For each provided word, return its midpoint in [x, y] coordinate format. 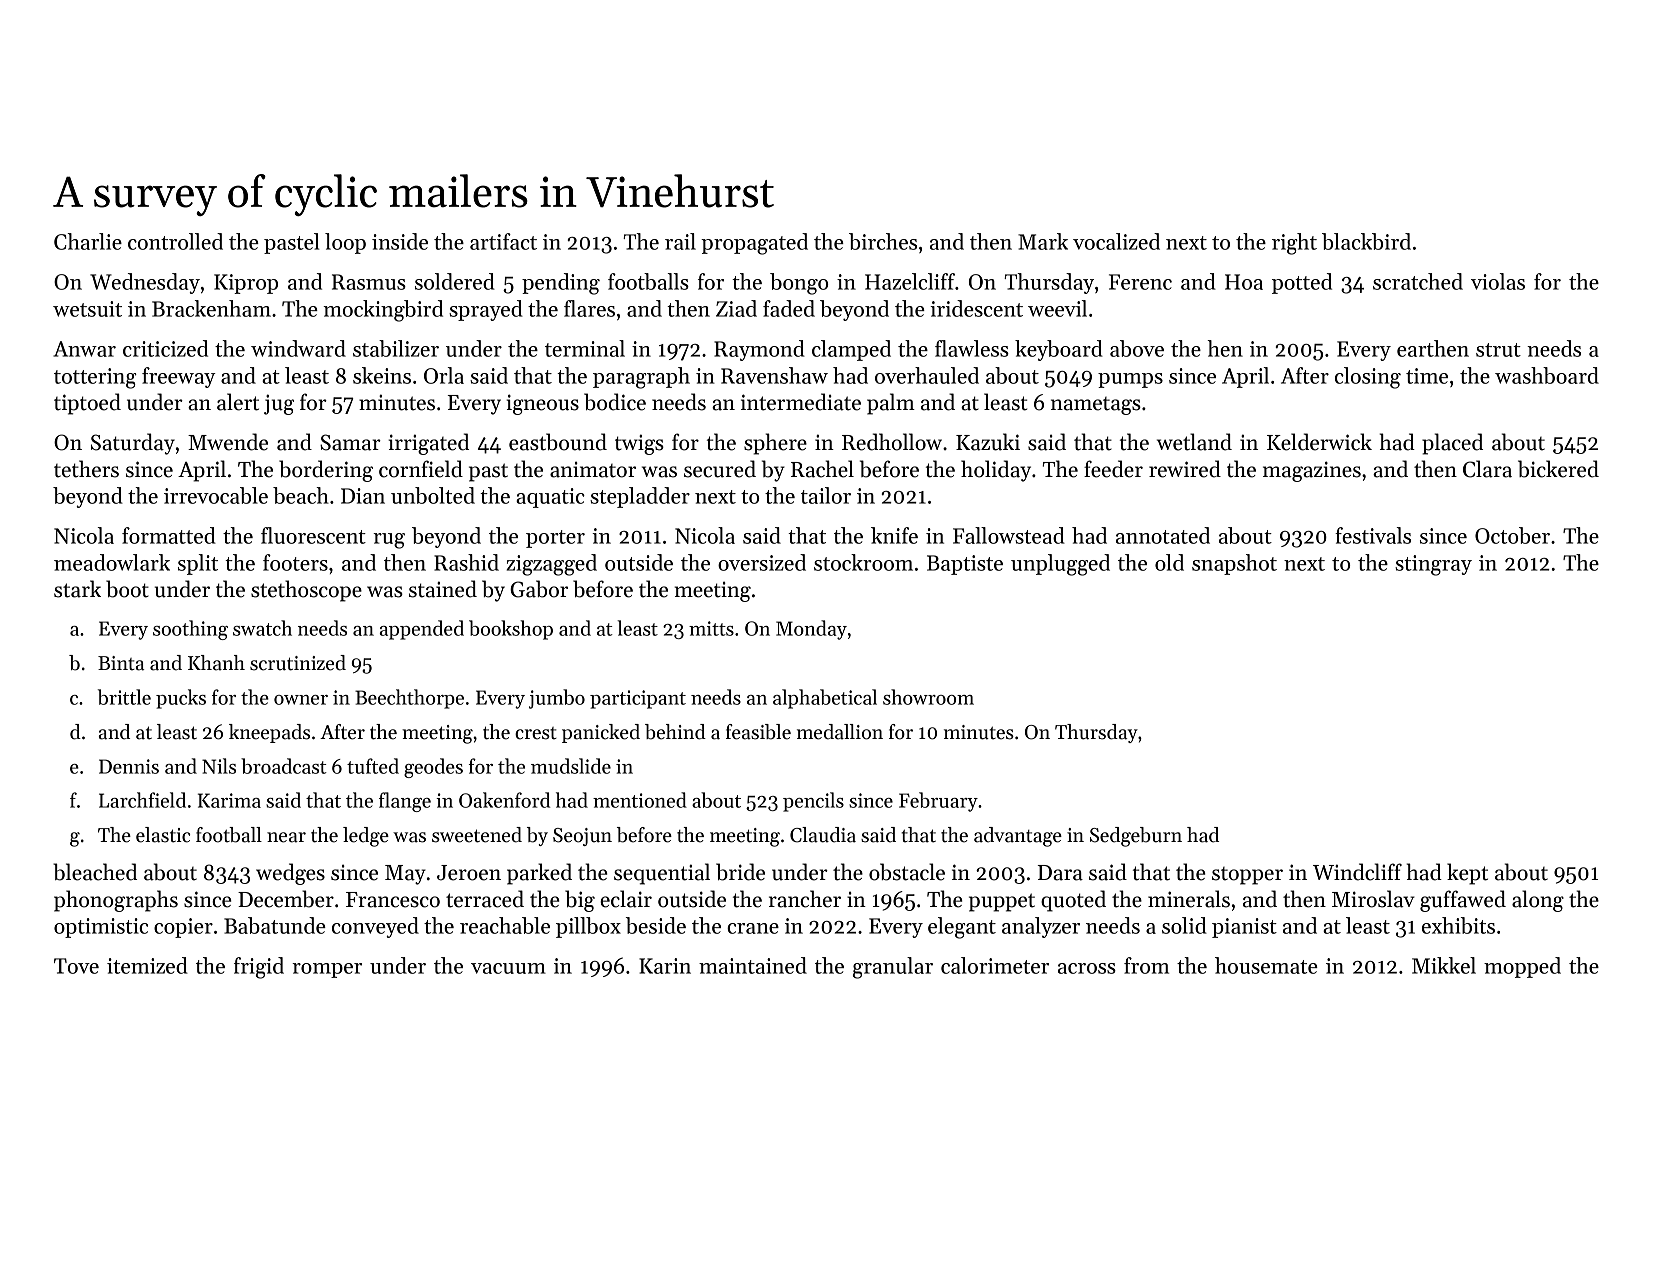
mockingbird [383, 311]
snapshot [1234, 564]
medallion [840, 732]
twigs [639, 444]
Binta [121, 663]
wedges [290, 874]
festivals [1373, 535]
